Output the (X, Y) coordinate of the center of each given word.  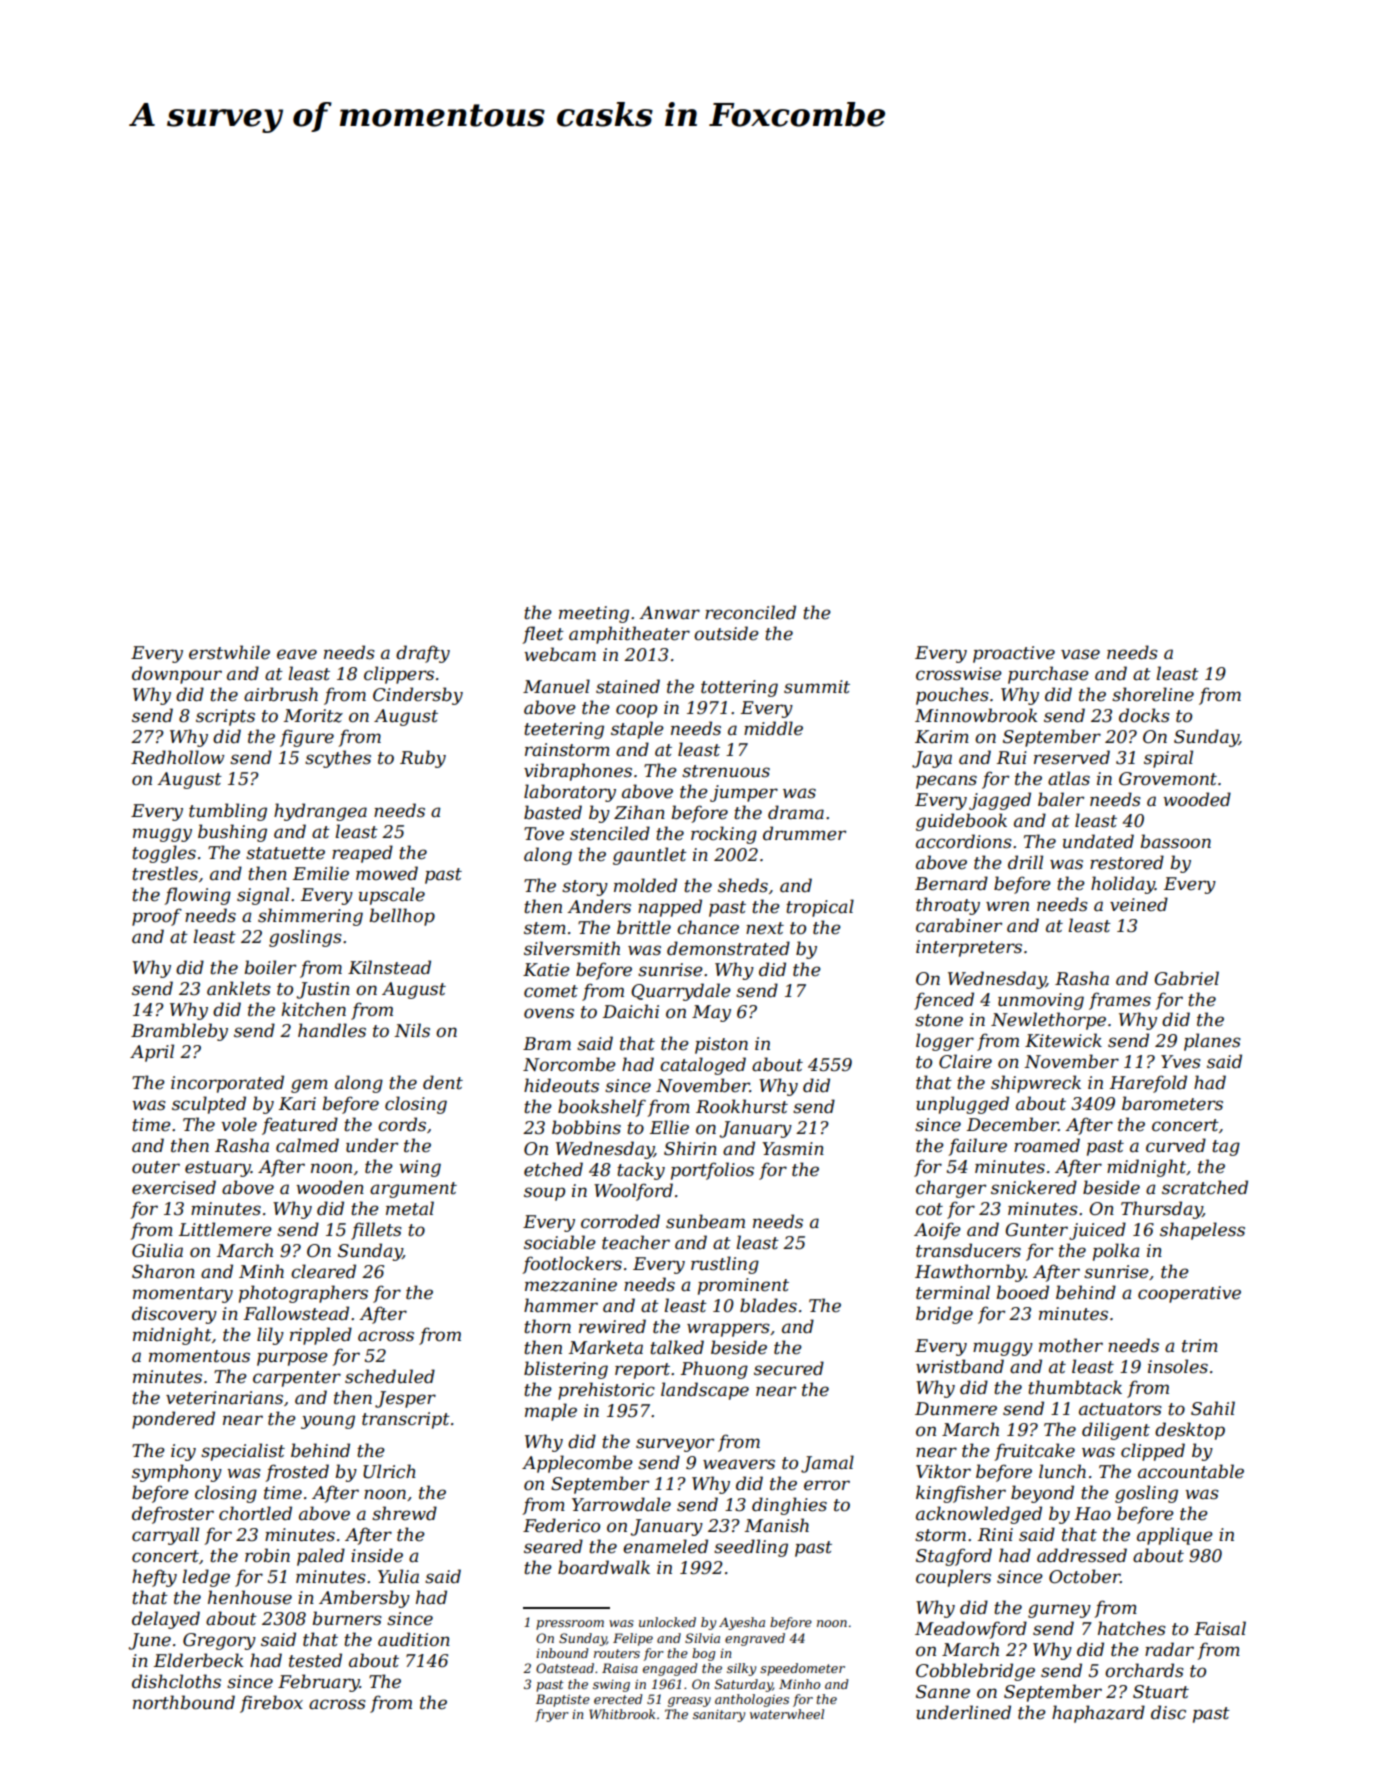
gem (309, 1086)
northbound (184, 1702)
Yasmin (793, 1148)
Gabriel (1186, 978)
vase (1080, 654)
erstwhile (229, 652)
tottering (739, 688)
